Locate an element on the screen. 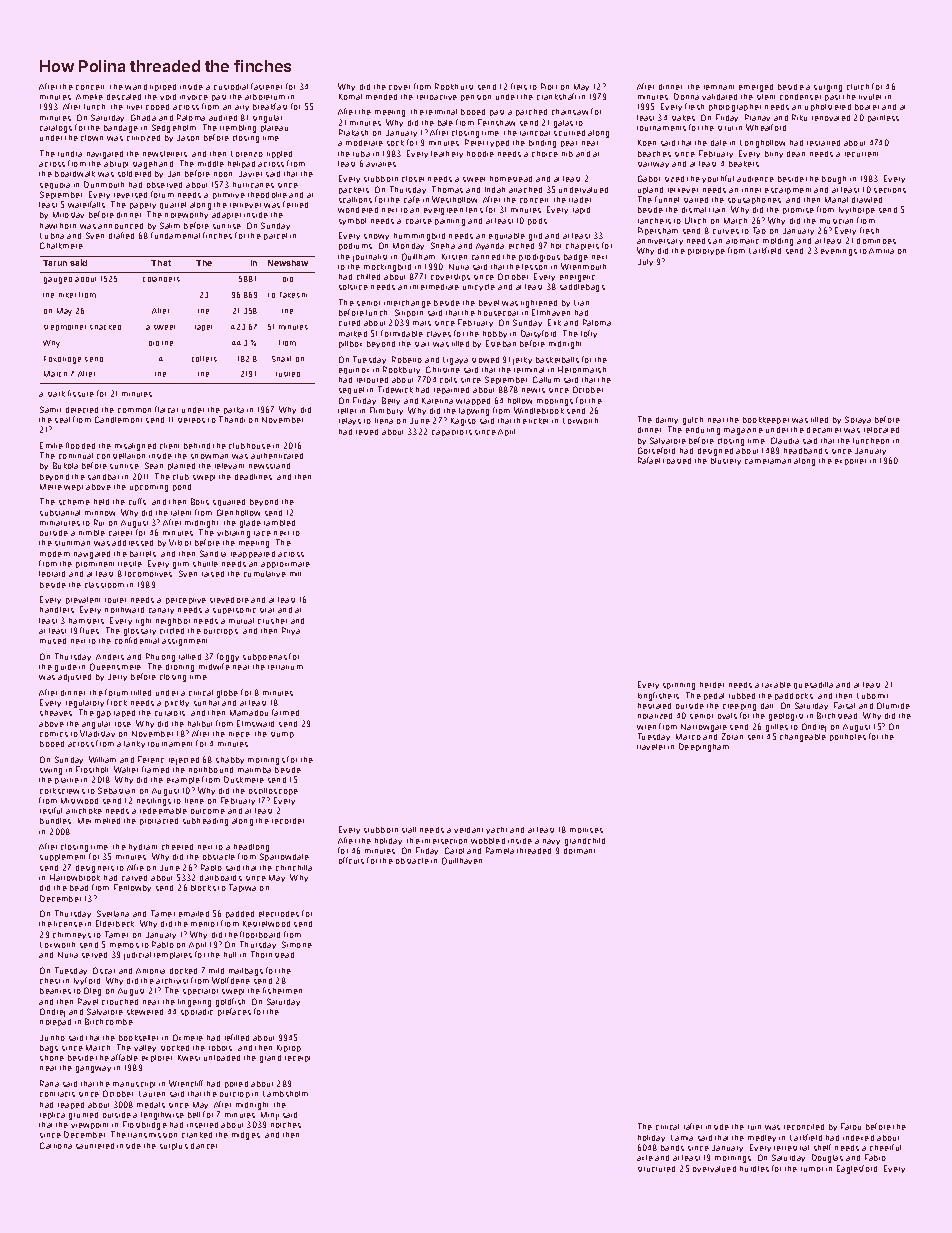 Image resolution: width=952 pixels, height=1233 pixels. Piotr is located at coordinates (549, 86).
